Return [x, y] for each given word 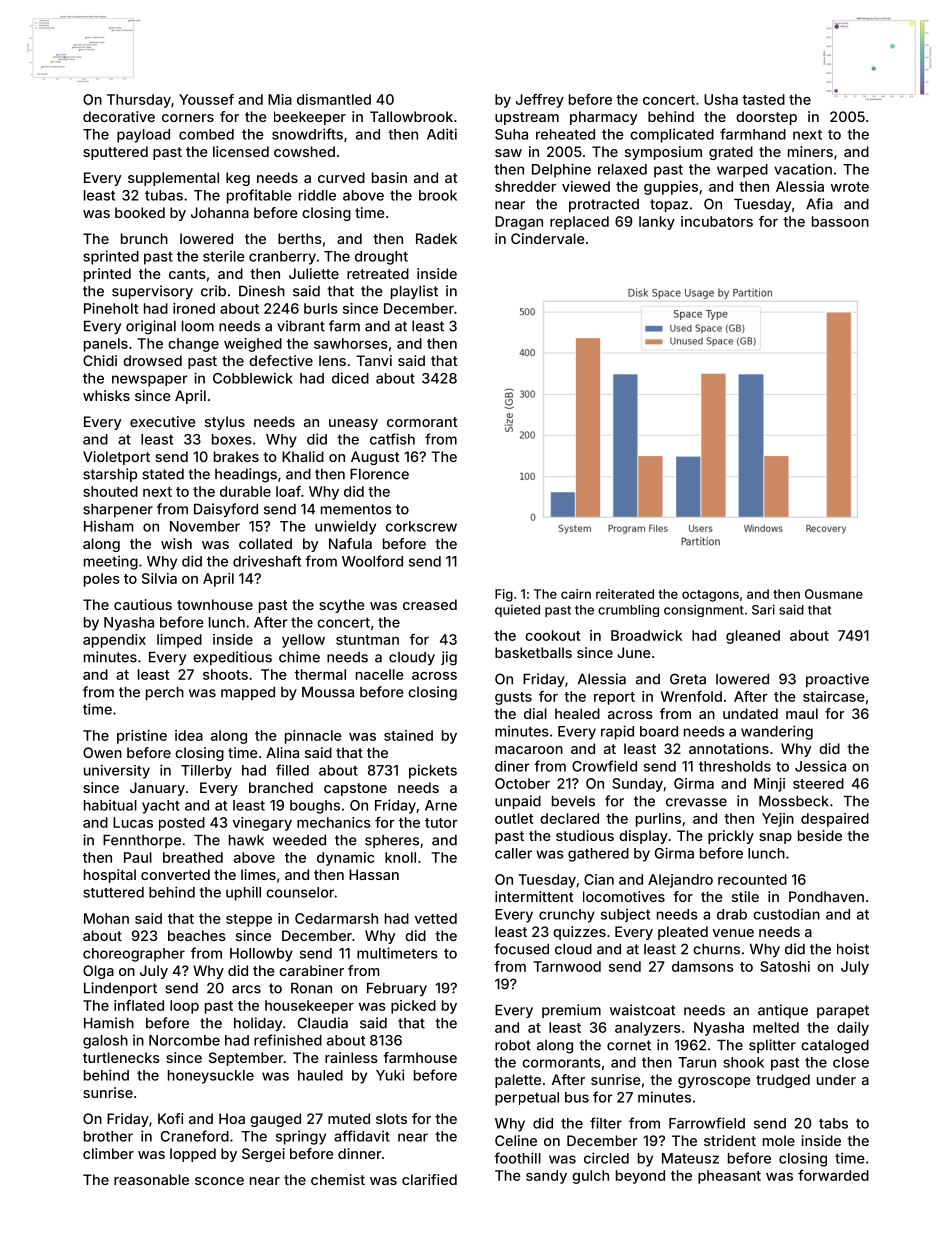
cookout [552, 635]
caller [513, 853]
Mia [280, 99]
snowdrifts [307, 134]
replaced [579, 223]
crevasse [696, 802]
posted [182, 824]
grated [731, 153]
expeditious [232, 658]
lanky [657, 223]
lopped [193, 1155]
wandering [777, 732]
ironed [194, 308]
